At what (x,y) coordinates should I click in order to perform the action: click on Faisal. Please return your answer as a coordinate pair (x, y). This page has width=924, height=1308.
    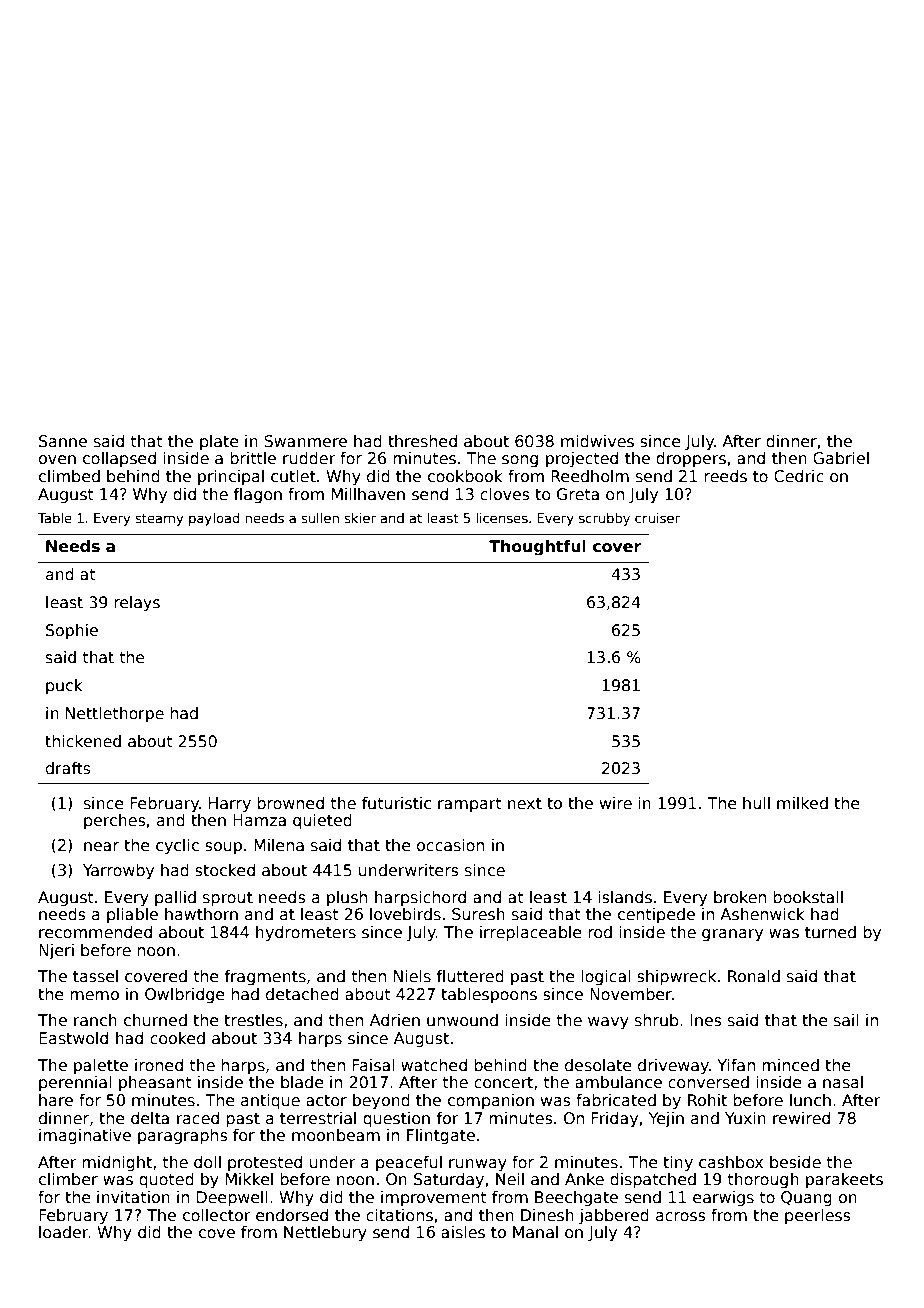
    Looking at the image, I should click on (374, 1065).
